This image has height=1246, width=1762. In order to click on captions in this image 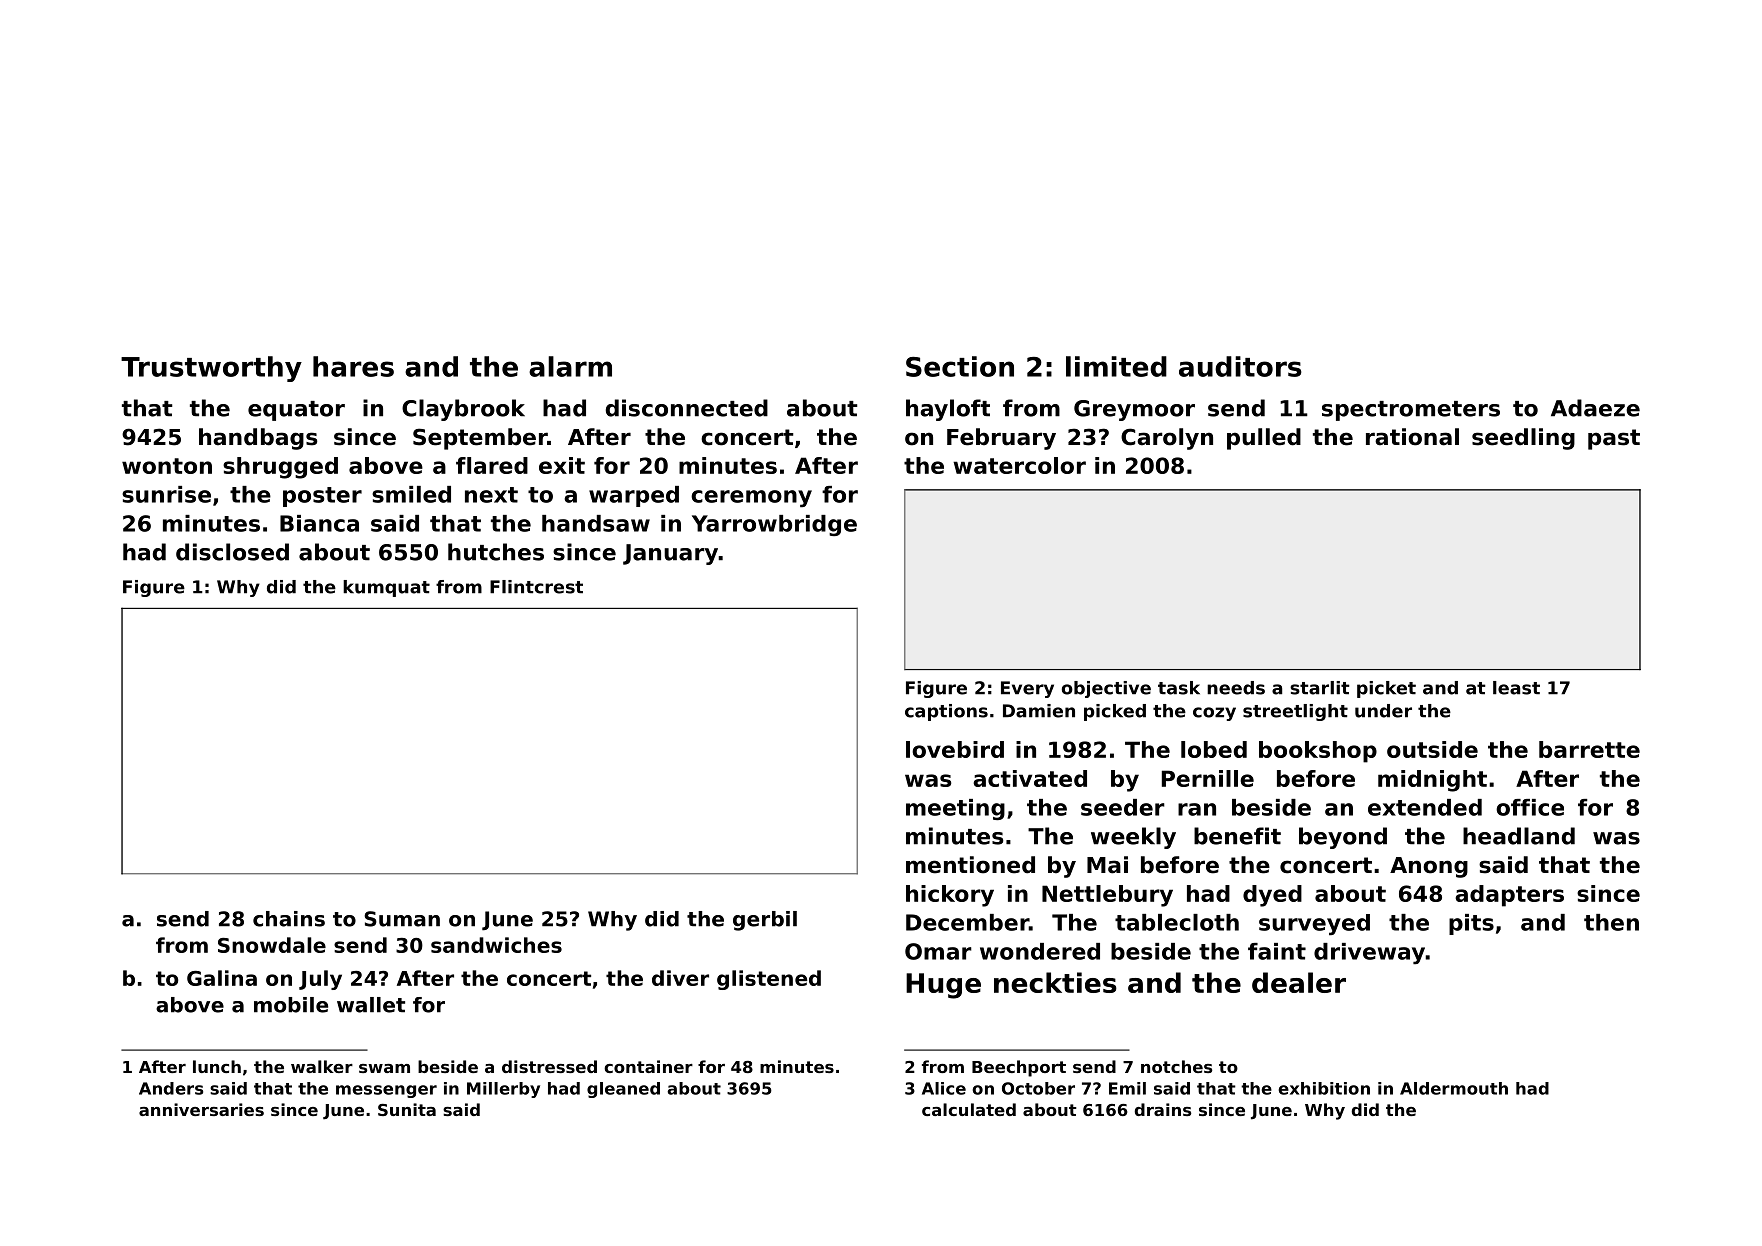, I will do `click(946, 712)`.
